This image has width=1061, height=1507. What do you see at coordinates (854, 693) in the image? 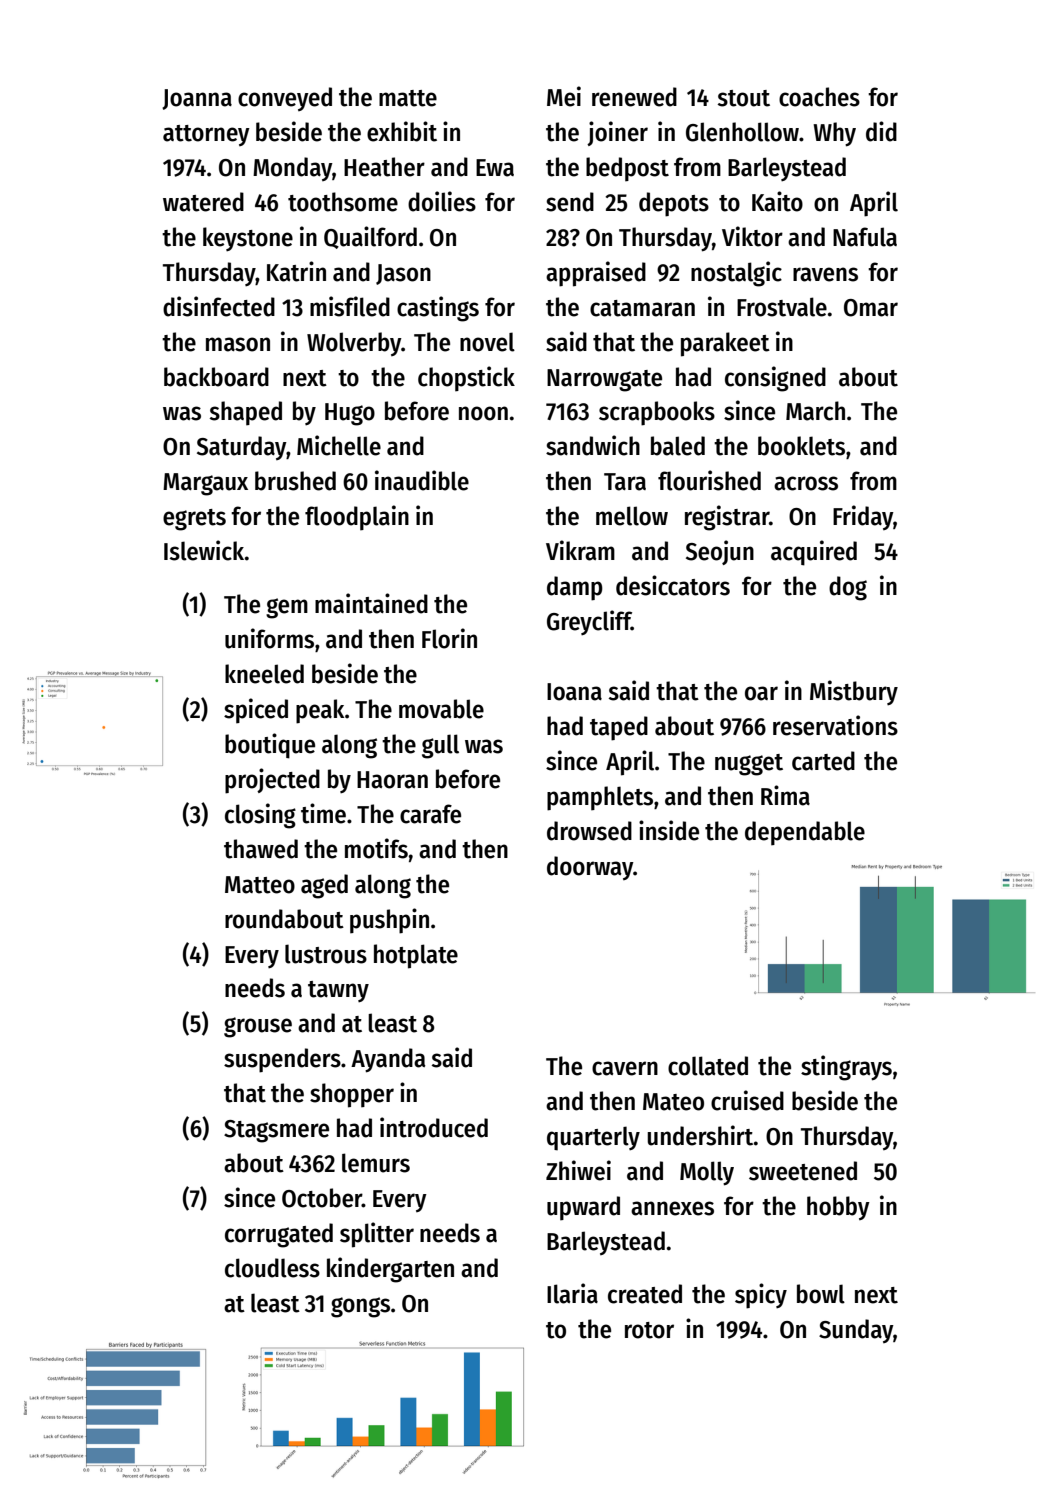
I see `Mistbury` at bounding box center [854, 693].
